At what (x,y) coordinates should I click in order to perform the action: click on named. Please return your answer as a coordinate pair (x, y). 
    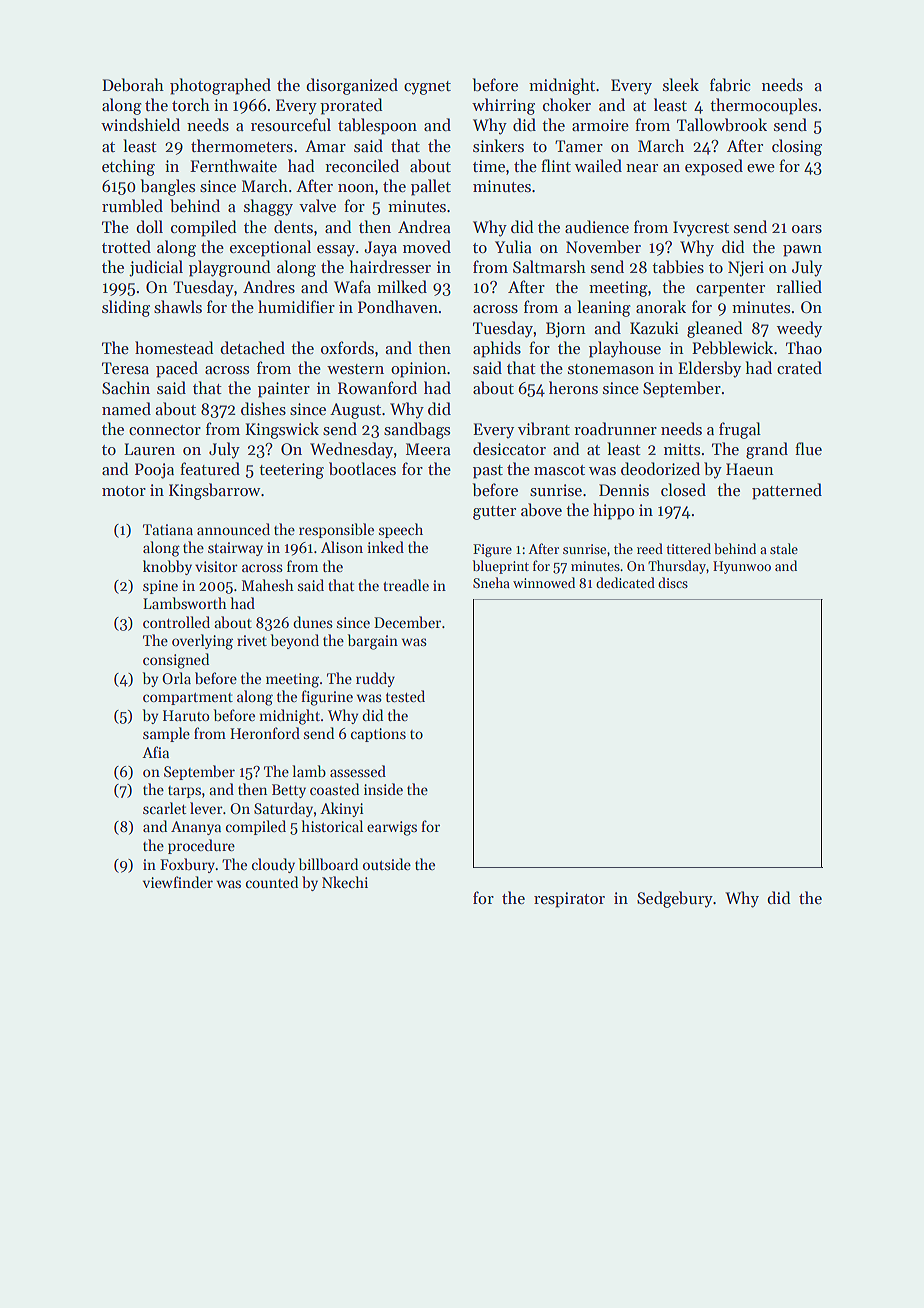
    Looking at the image, I should click on (126, 408).
